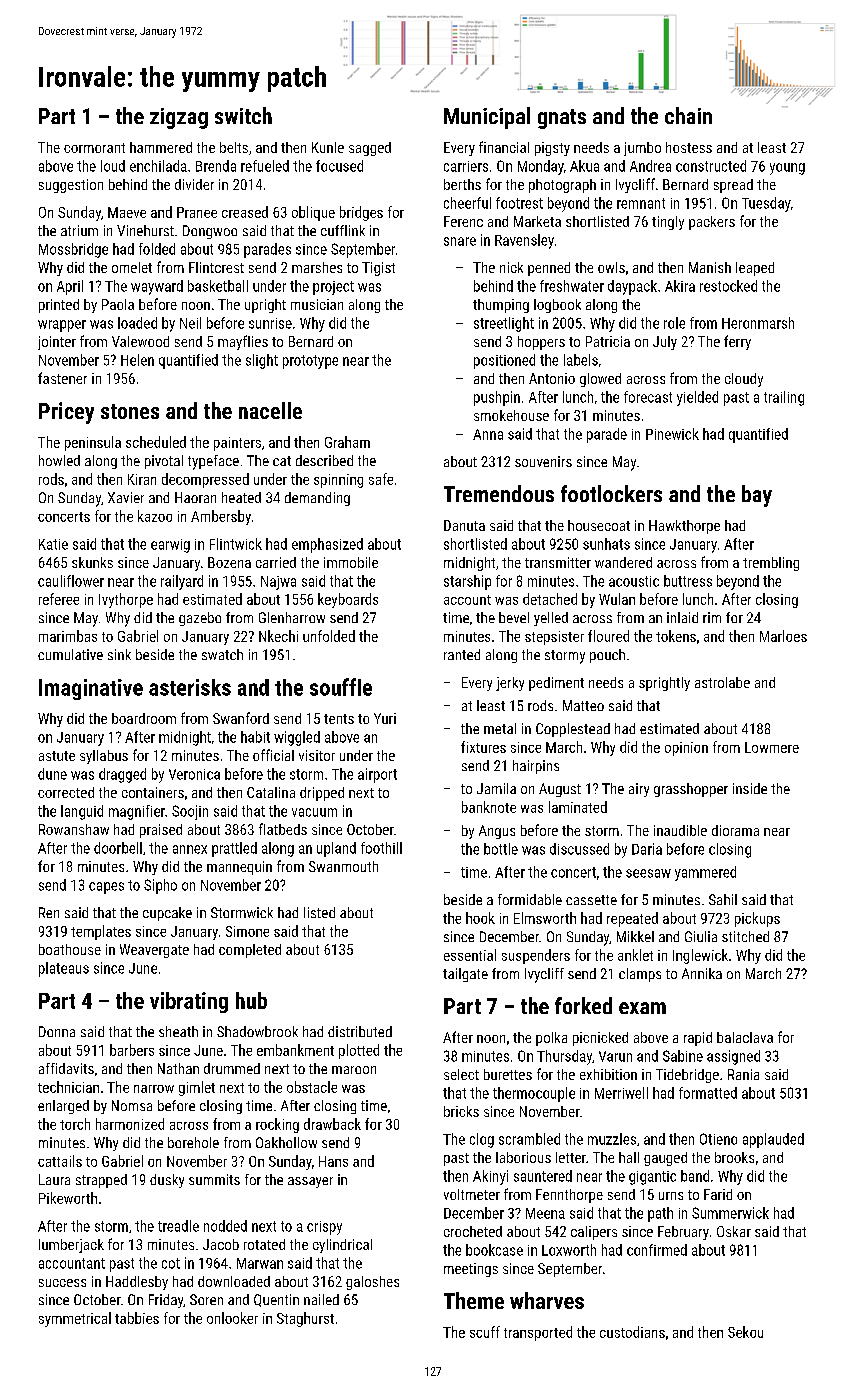 The height and width of the image is (1400, 849). I want to click on stones, so click(130, 411).
